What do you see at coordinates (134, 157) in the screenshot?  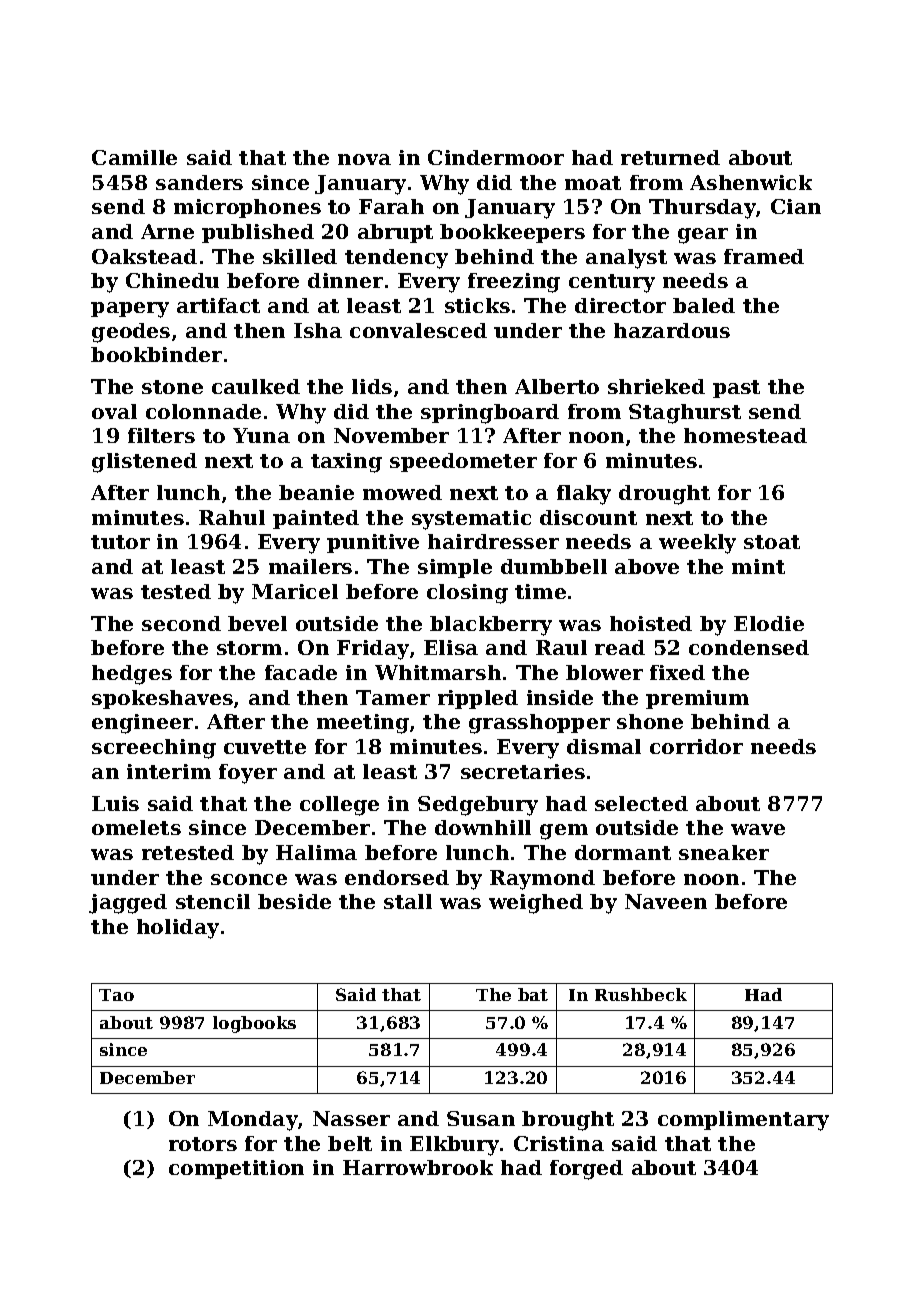 I see `Camille` at bounding box center [134, 157].
